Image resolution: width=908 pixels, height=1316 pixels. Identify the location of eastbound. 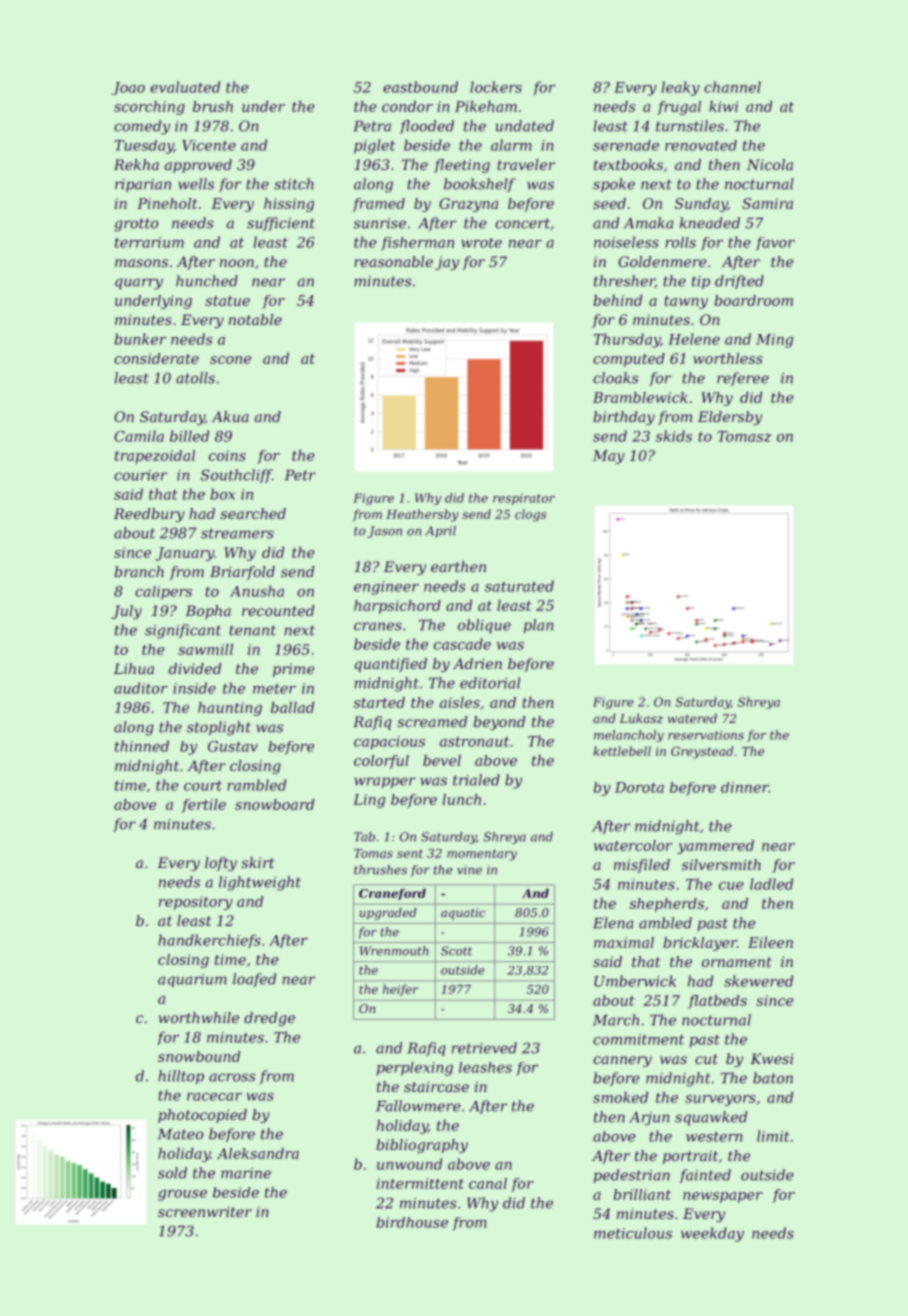
(420, 87).
